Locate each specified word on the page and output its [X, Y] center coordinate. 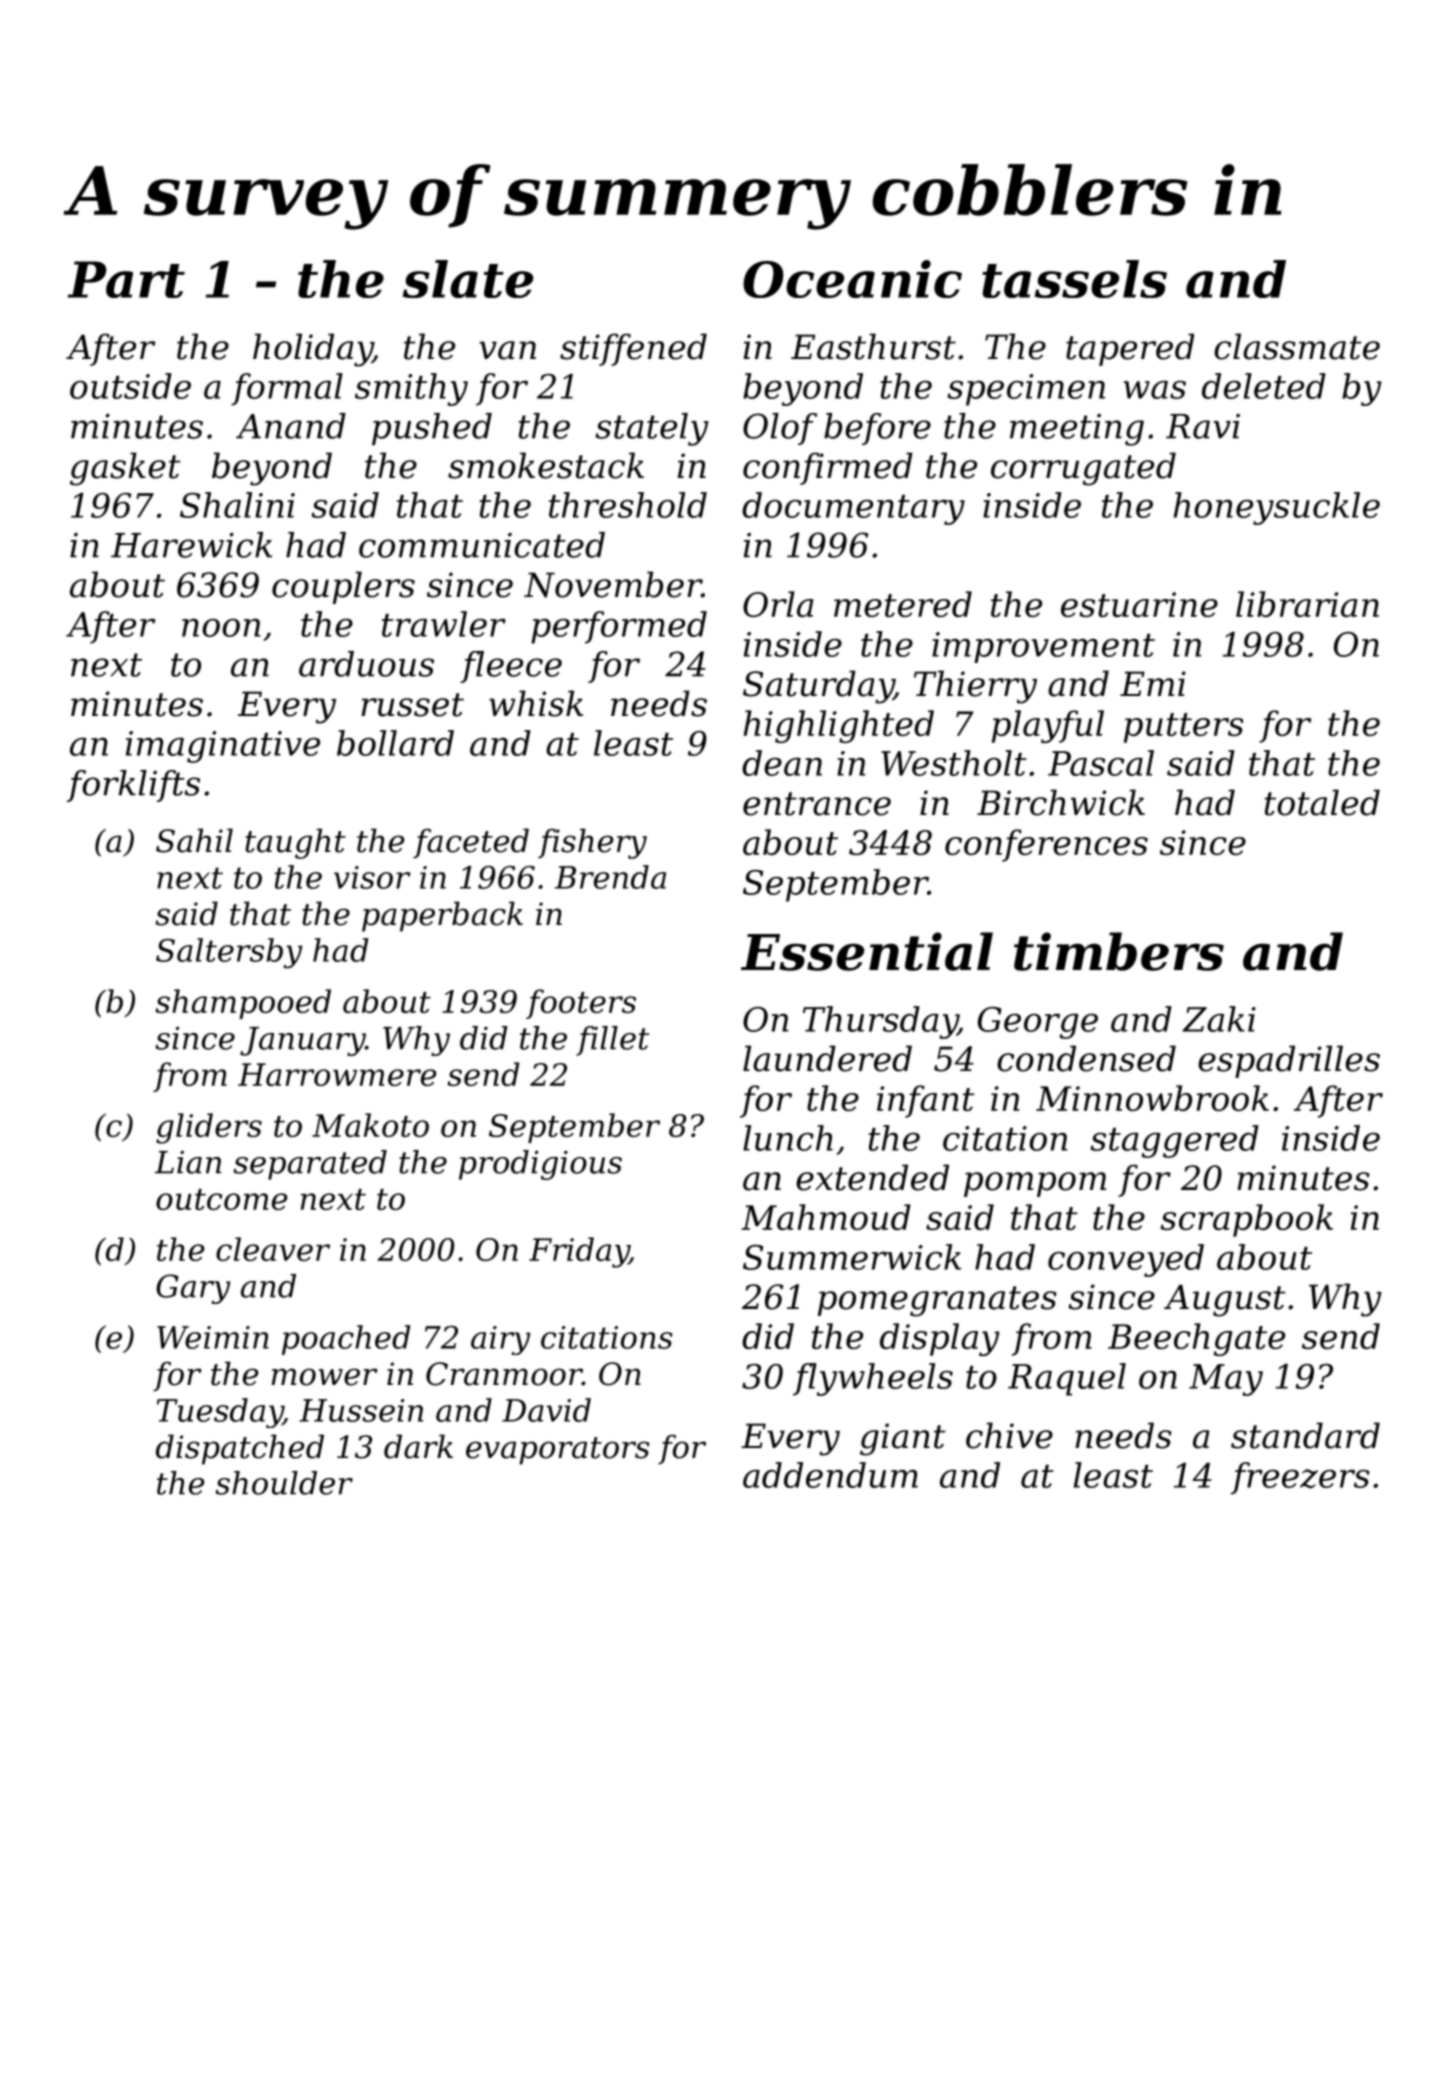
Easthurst [873, 346]
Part [126, 279]
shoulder [284, 1483]
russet [412, 705]
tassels [1074, 279]
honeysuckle [1277, 508]
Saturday [818, 687]
